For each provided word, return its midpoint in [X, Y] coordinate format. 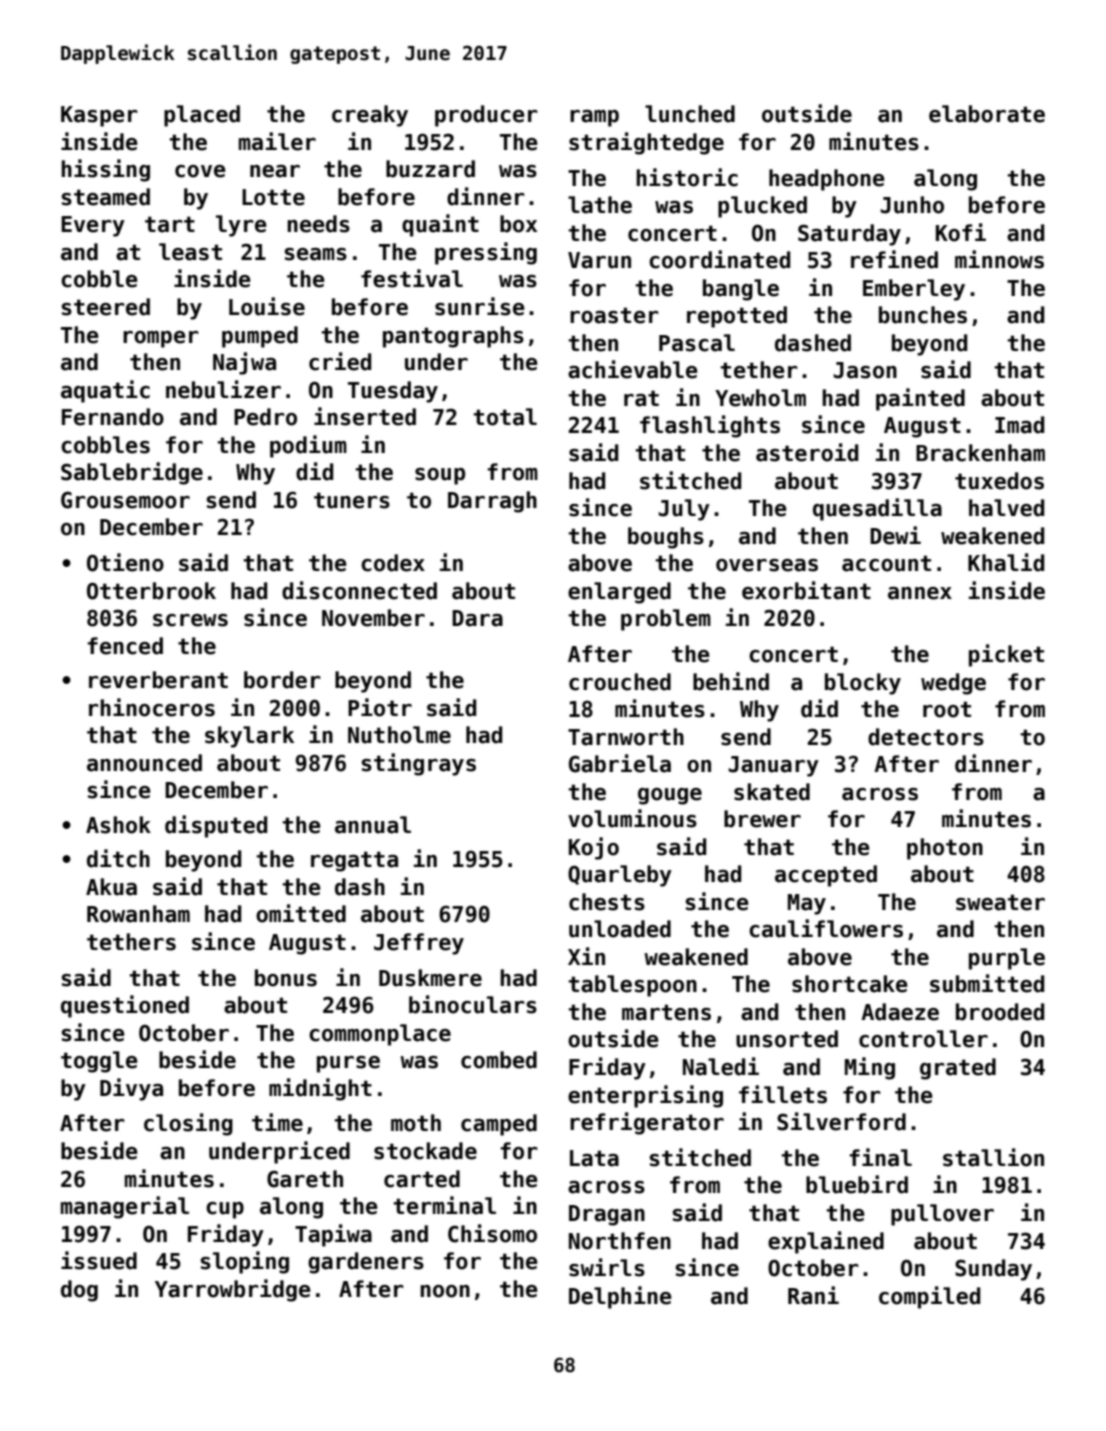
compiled [929, 1297]
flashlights [710, 426]
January [773, 766]
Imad [1019, 425]
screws [190, 620]
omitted [301, 913]
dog [79, 1291]
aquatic [105, 391]
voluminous [632, 818]
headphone [827, 180]
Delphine [620, 1297]
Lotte [273, 197]
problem [666, 620]
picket [1006, 655]
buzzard [430, 169]
